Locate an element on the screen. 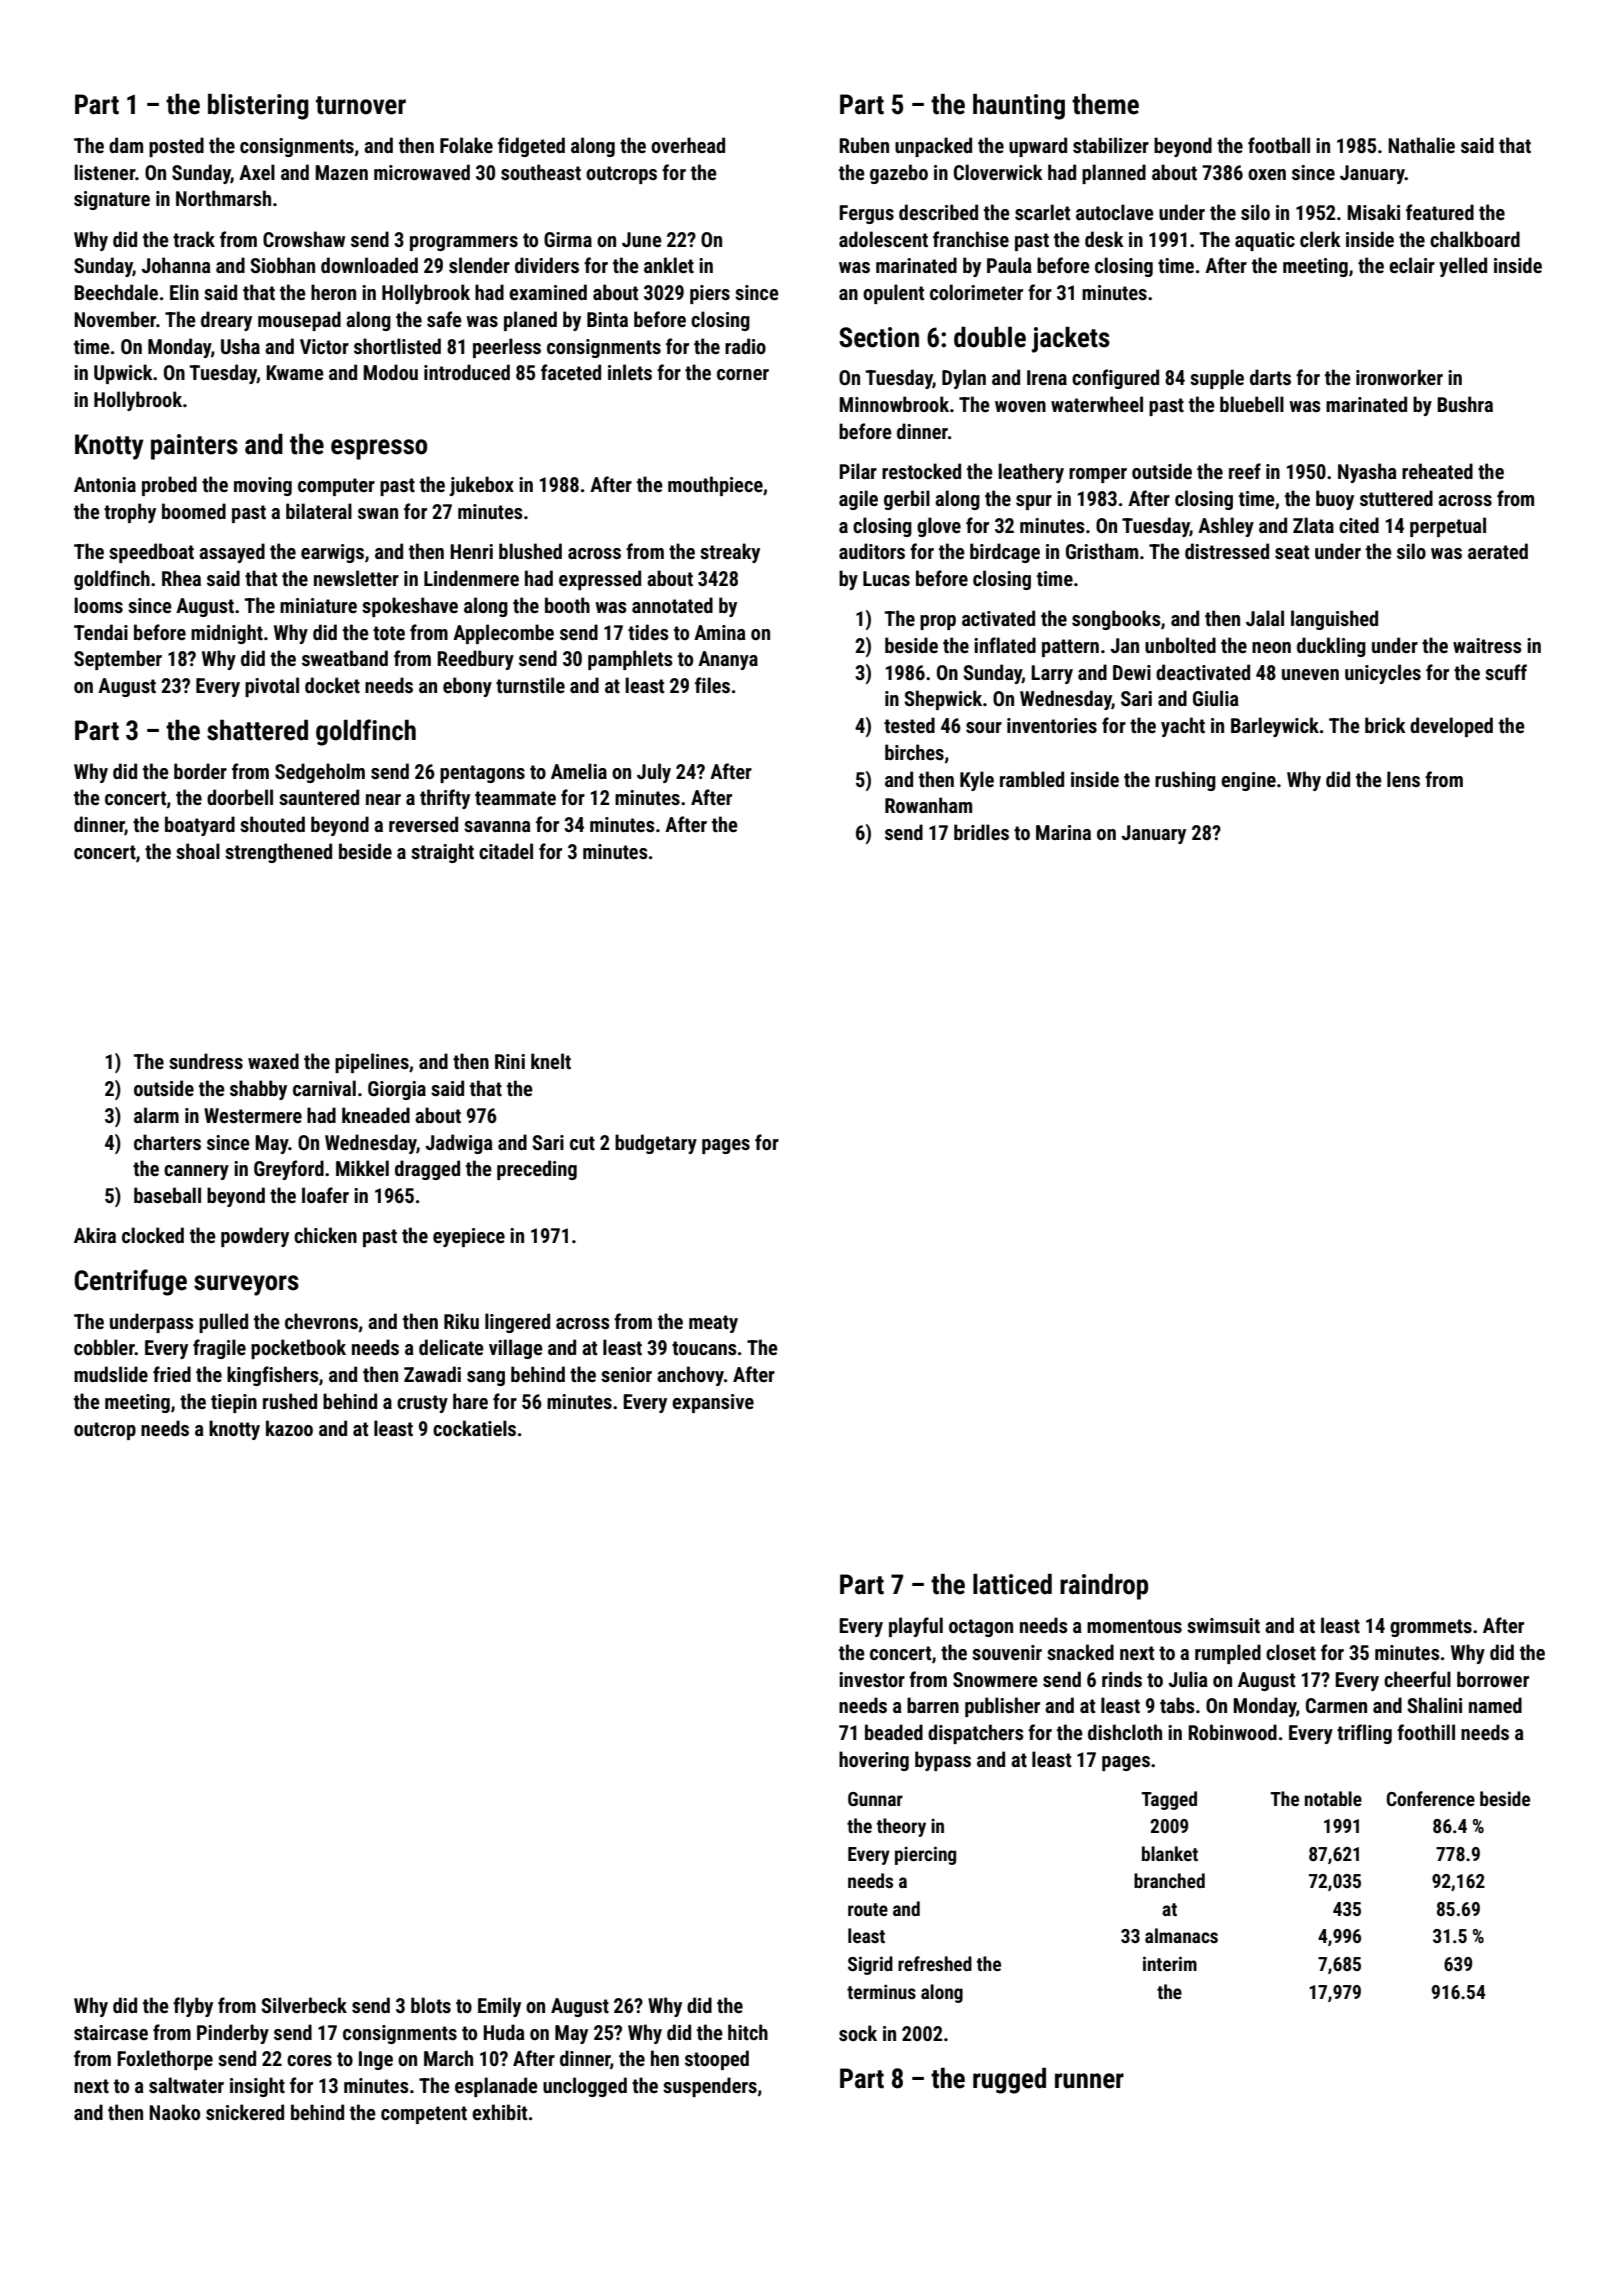 The image size is (1620, 2292). September is located at coordinates (118, 660).
